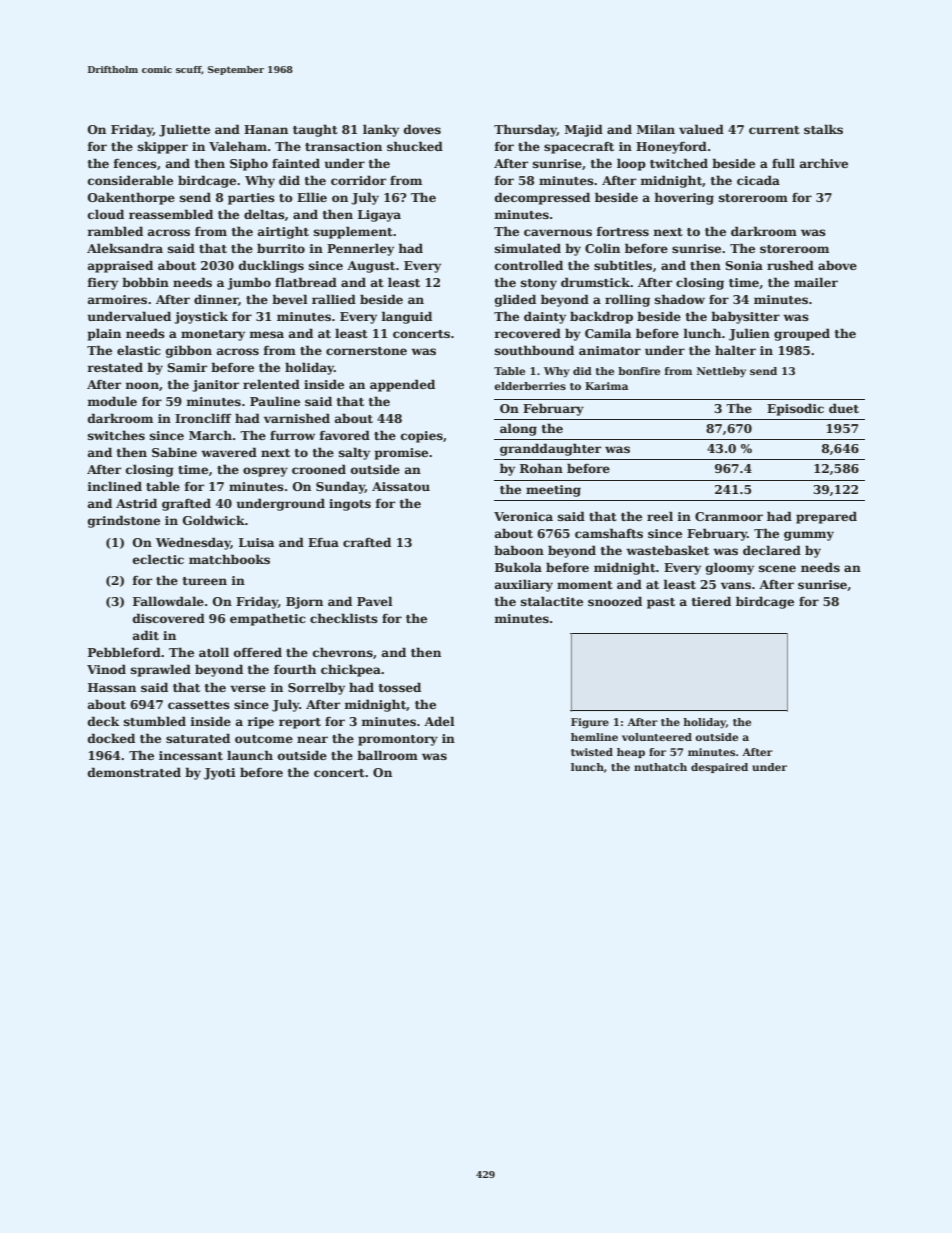  What do you see at coordinates (534, 350) in the image?
I see `southbound` at bounding box center [534, 350].
